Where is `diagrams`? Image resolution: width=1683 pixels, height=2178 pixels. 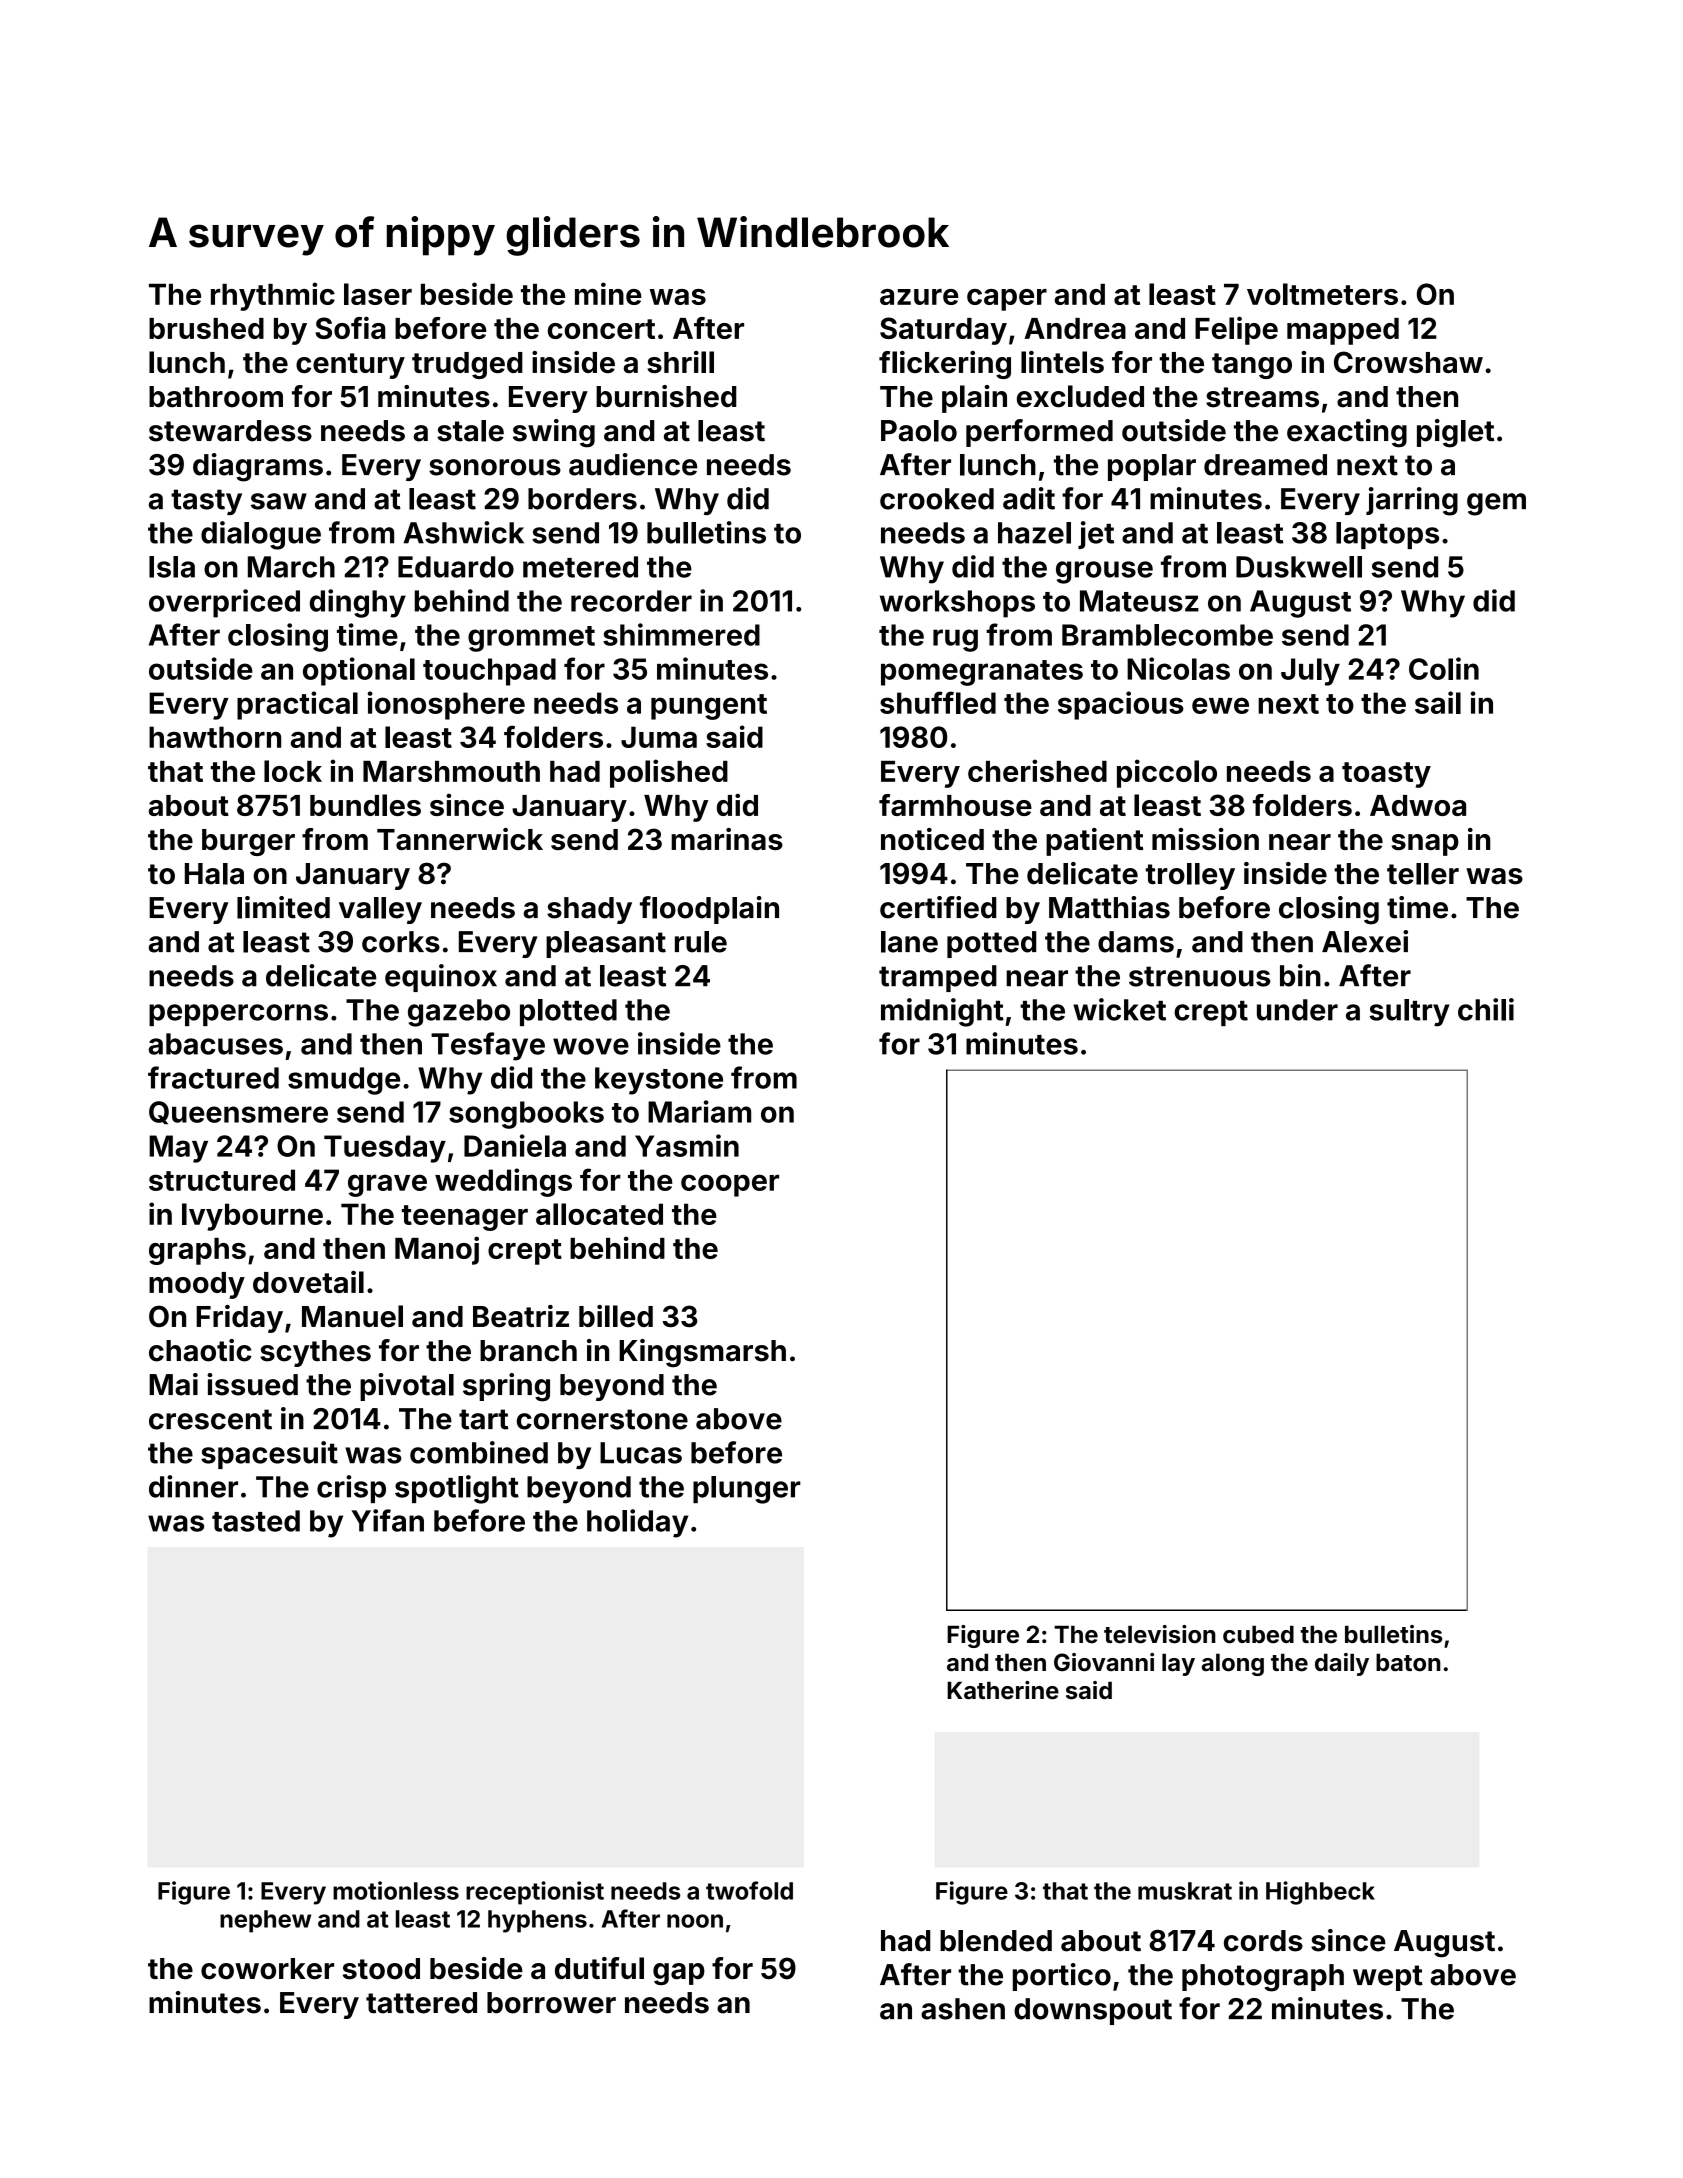 diagrams is located at coordinates (258, 467).
